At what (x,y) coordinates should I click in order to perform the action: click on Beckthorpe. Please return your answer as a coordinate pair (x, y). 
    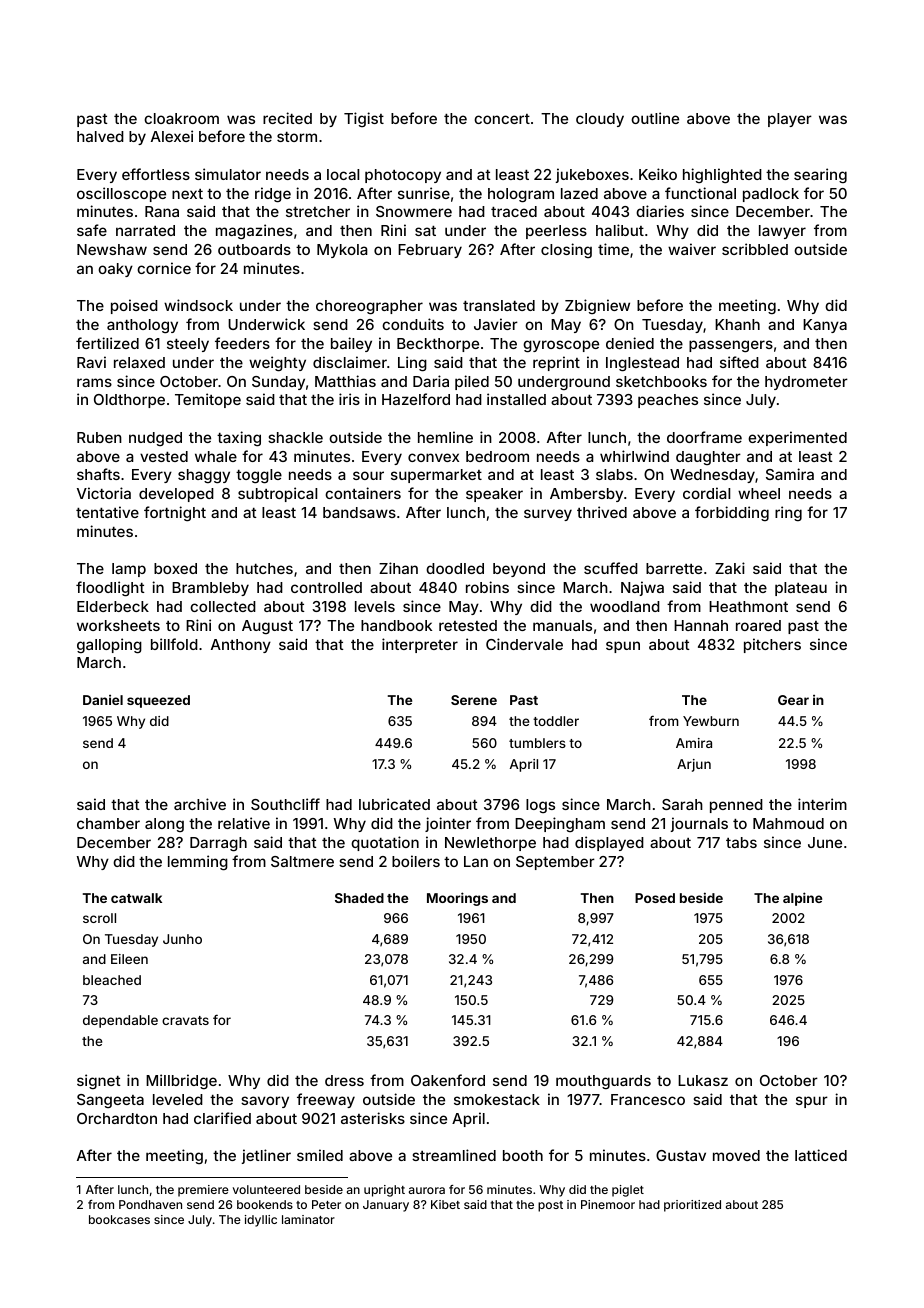
    Looking at the image, I should click on (438, 345).
